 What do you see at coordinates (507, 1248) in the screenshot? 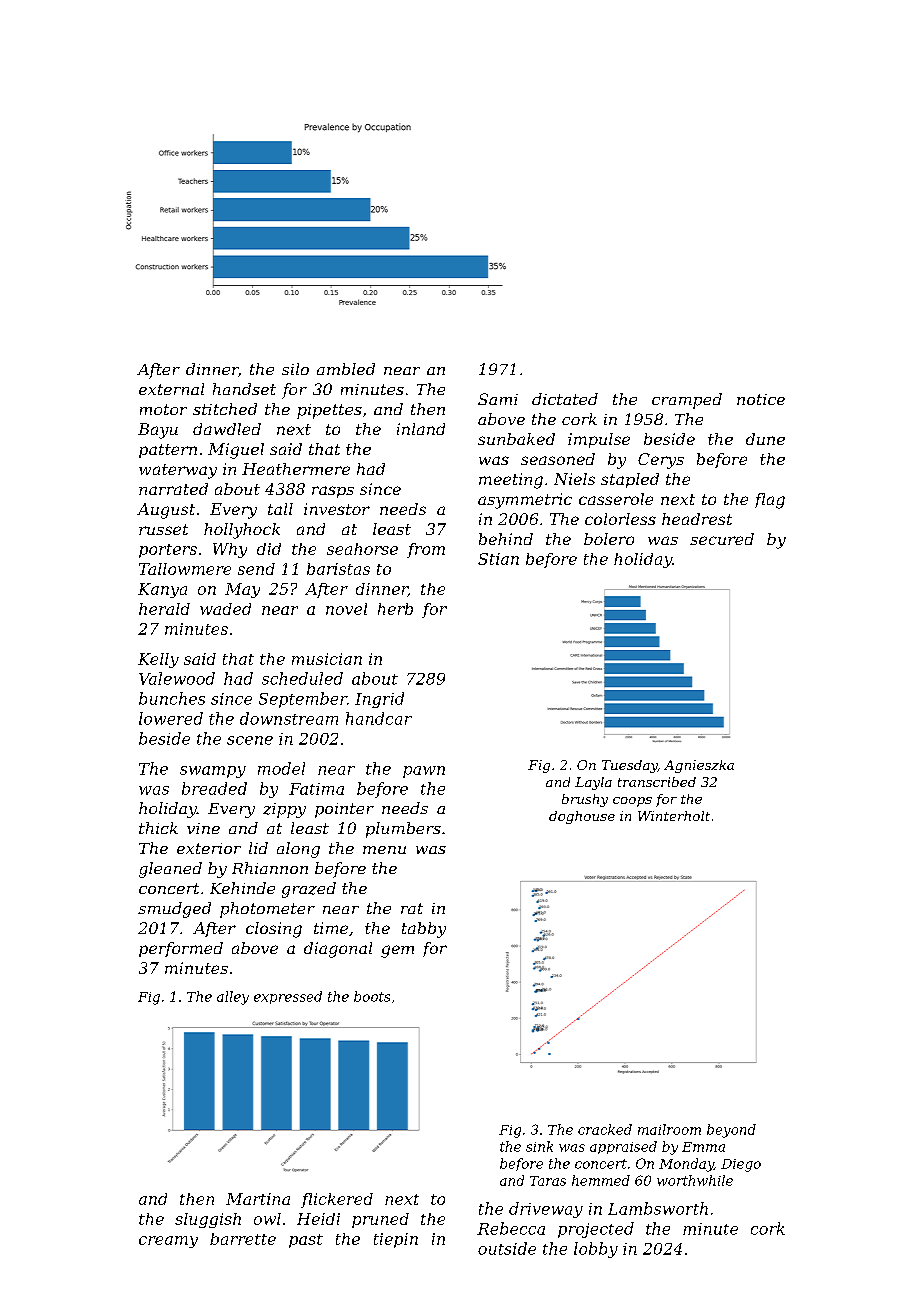
I see `outside` at bounding box center [507, 1248].
